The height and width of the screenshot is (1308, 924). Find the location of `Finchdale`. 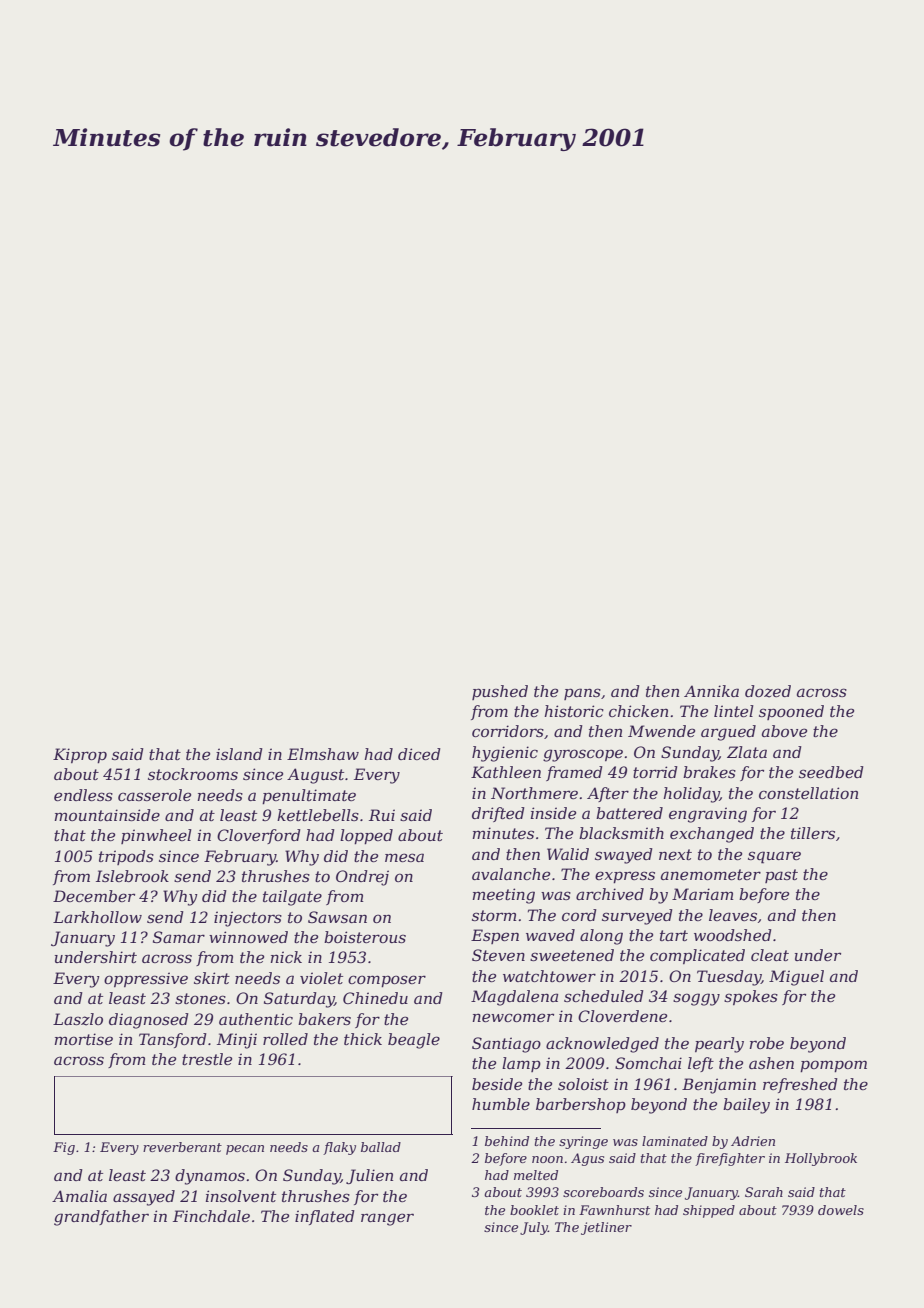

Finchdale is located at coordinates (211, 1216).
